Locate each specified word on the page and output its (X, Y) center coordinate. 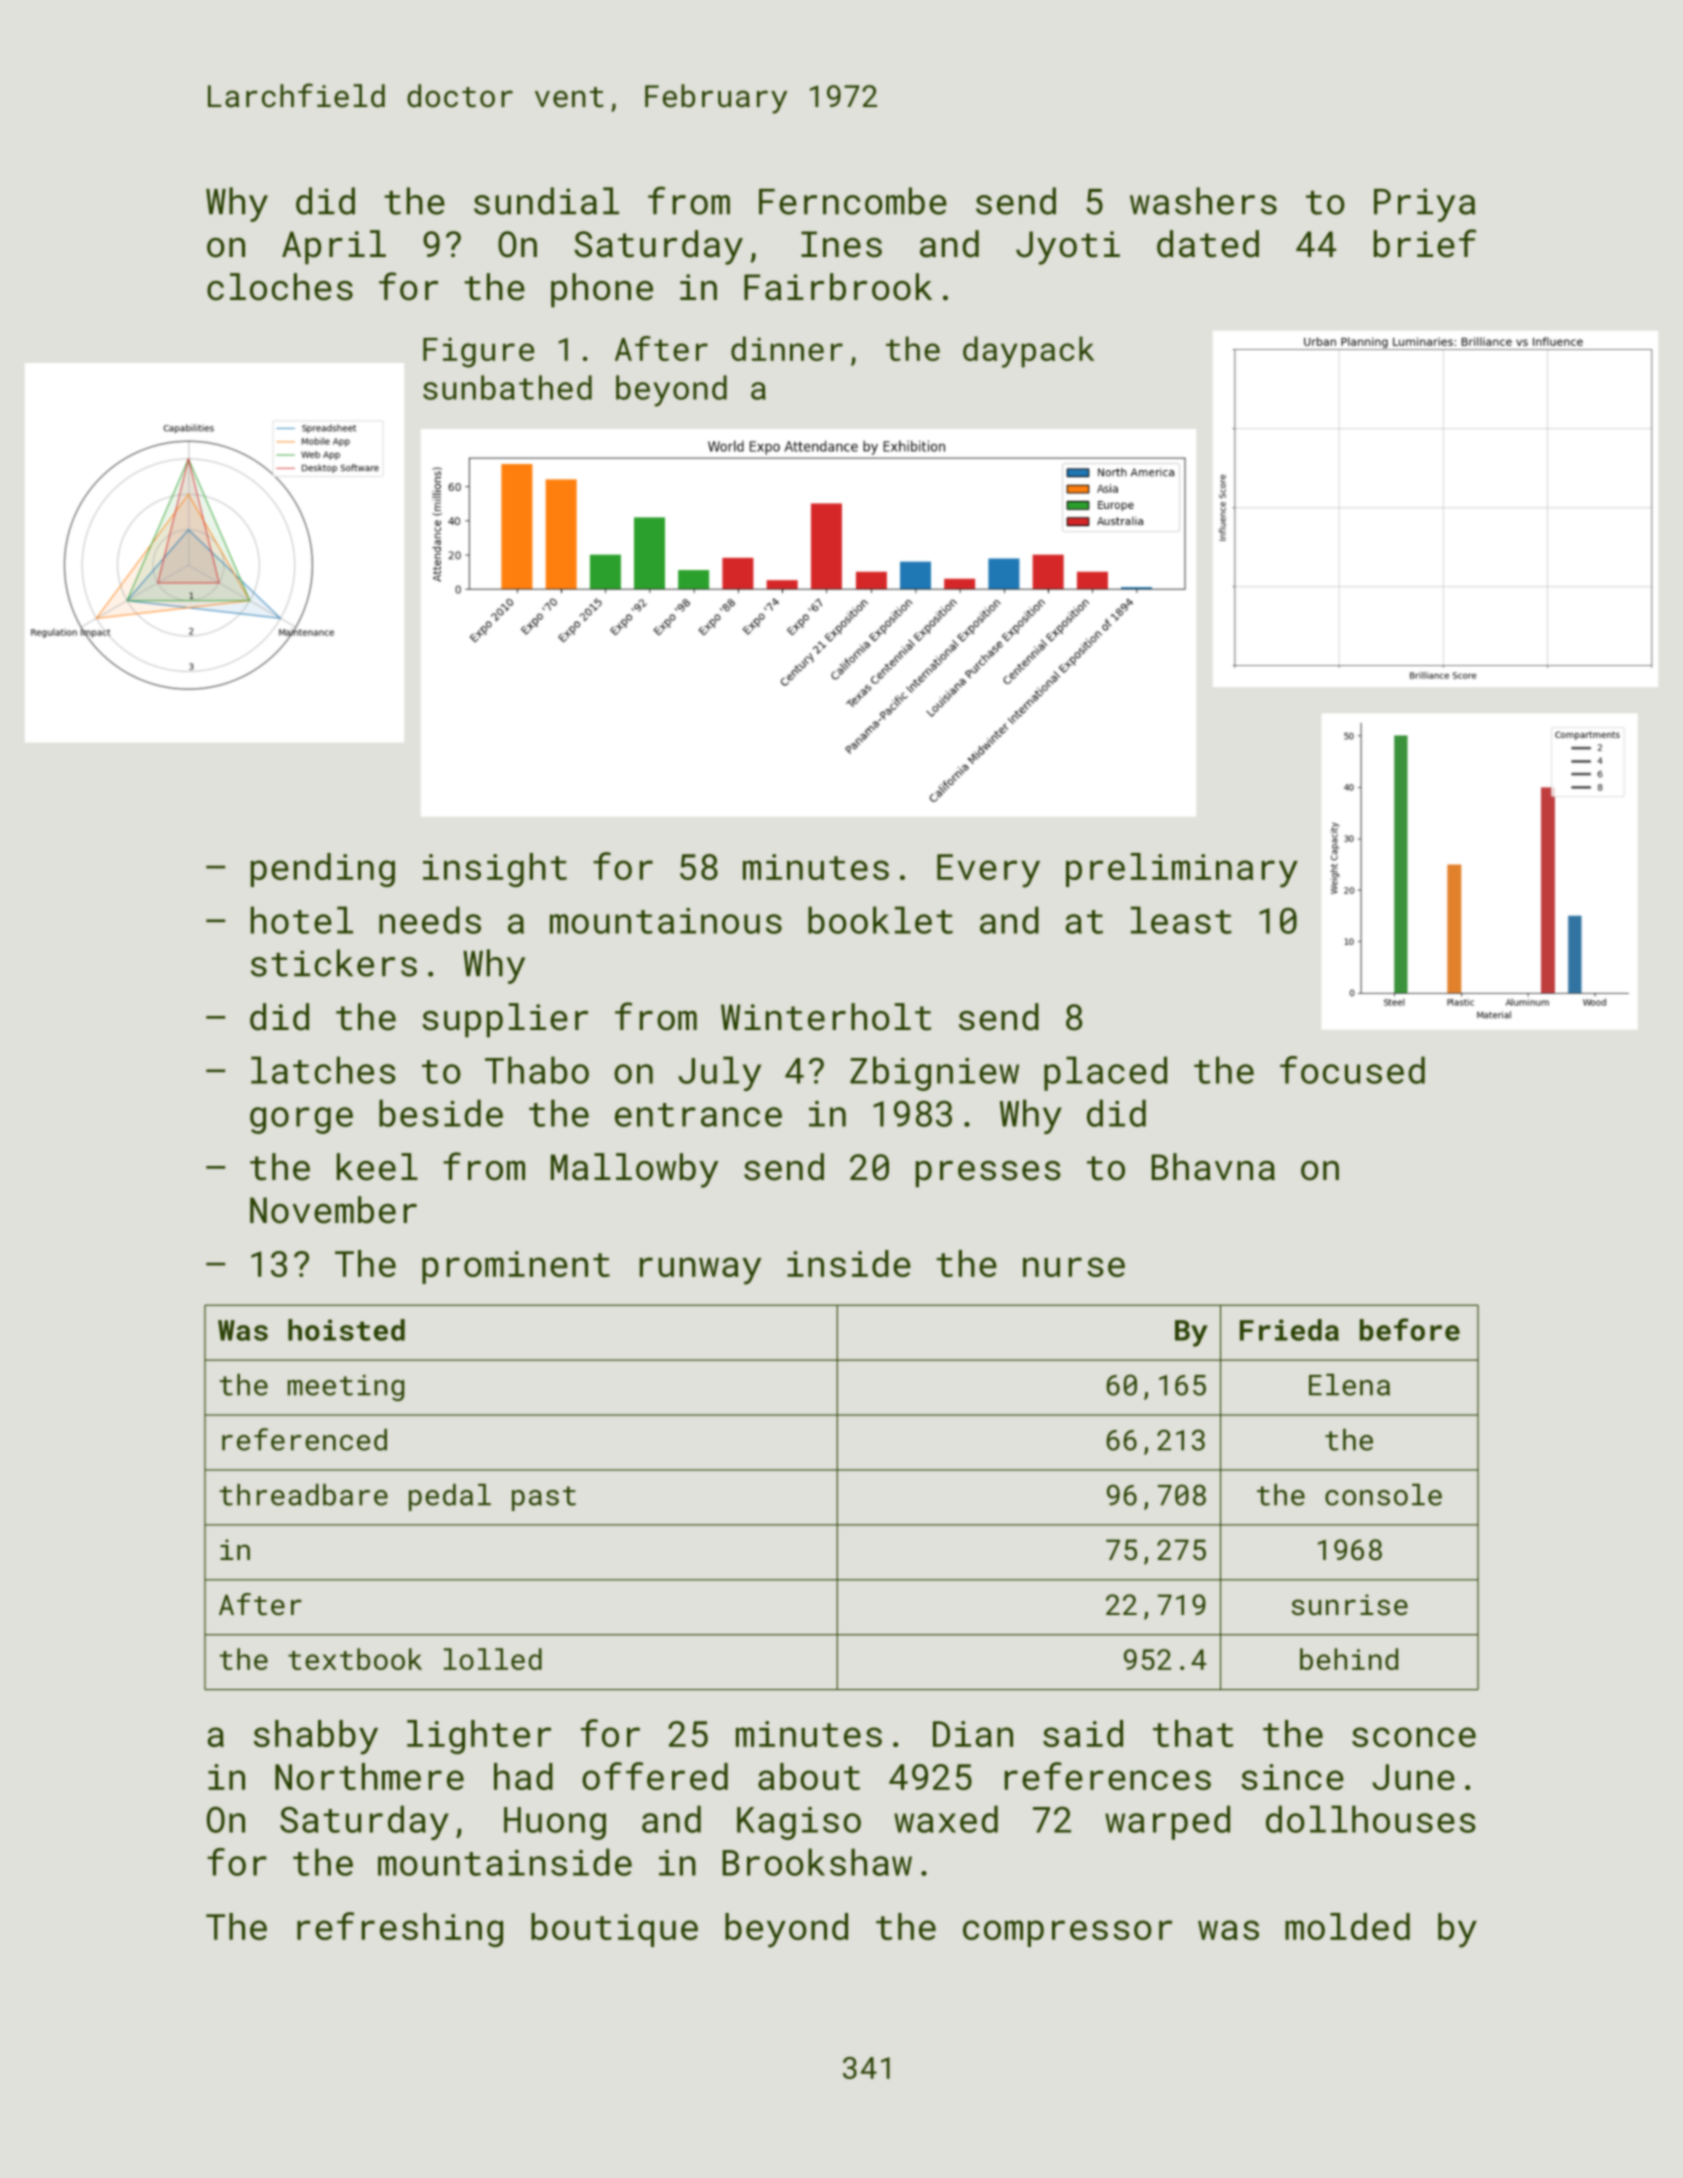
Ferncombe (853, 201)
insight (495, 870)
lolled (493, 1659)
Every (988, 871)
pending (323, 870)
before (1410, 1329)
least (1181, 920)
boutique (614, 1930)
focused (1352, 1070)
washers (1203, 201)
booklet (880, 920)
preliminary (1182, 870)
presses (988, 1174)
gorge (301, 1120)
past (544, 1498)
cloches (280, 287)
